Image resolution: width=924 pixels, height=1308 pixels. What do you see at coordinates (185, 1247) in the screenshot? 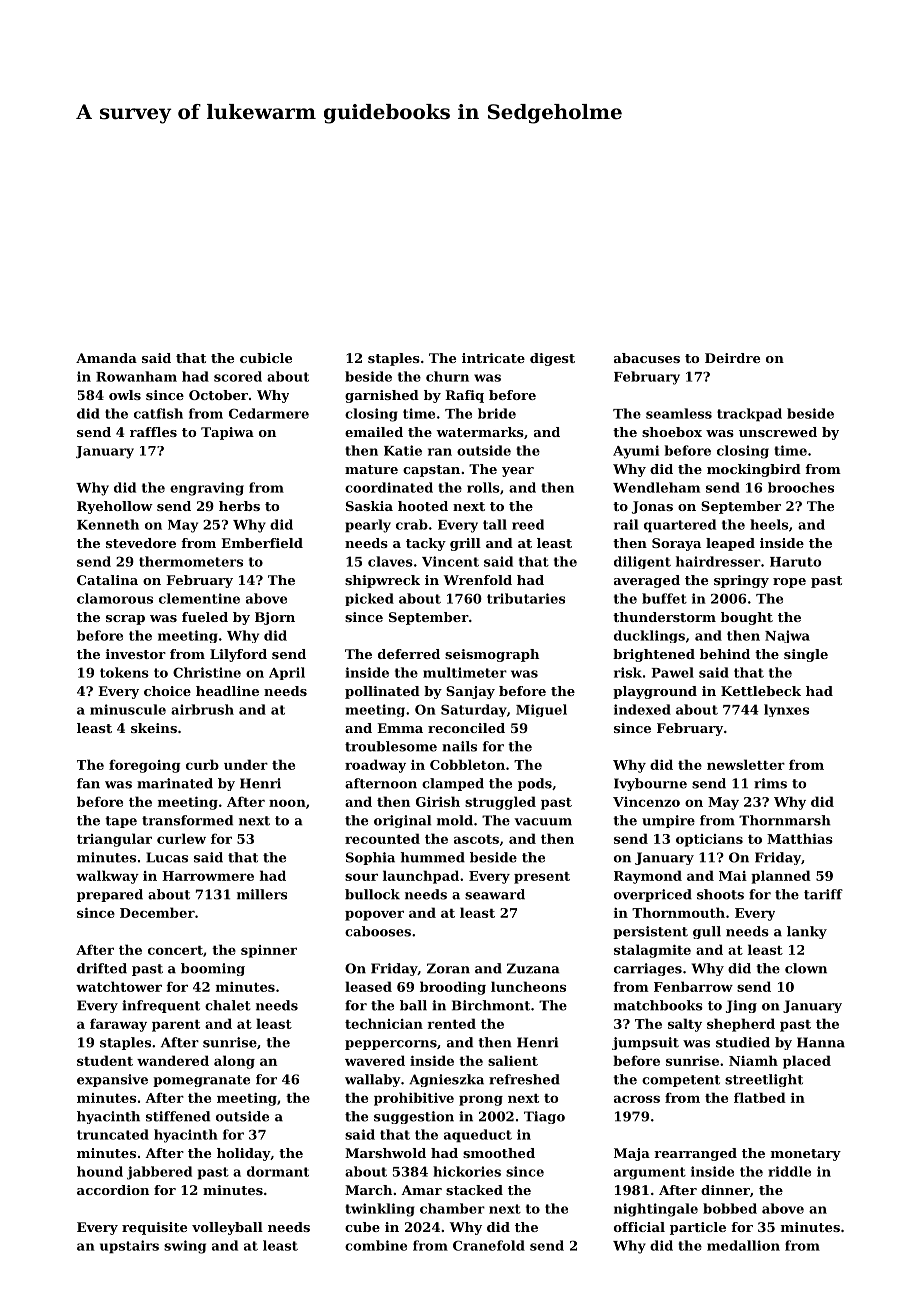
I see `swing` at bounding box center [185, 1247].
